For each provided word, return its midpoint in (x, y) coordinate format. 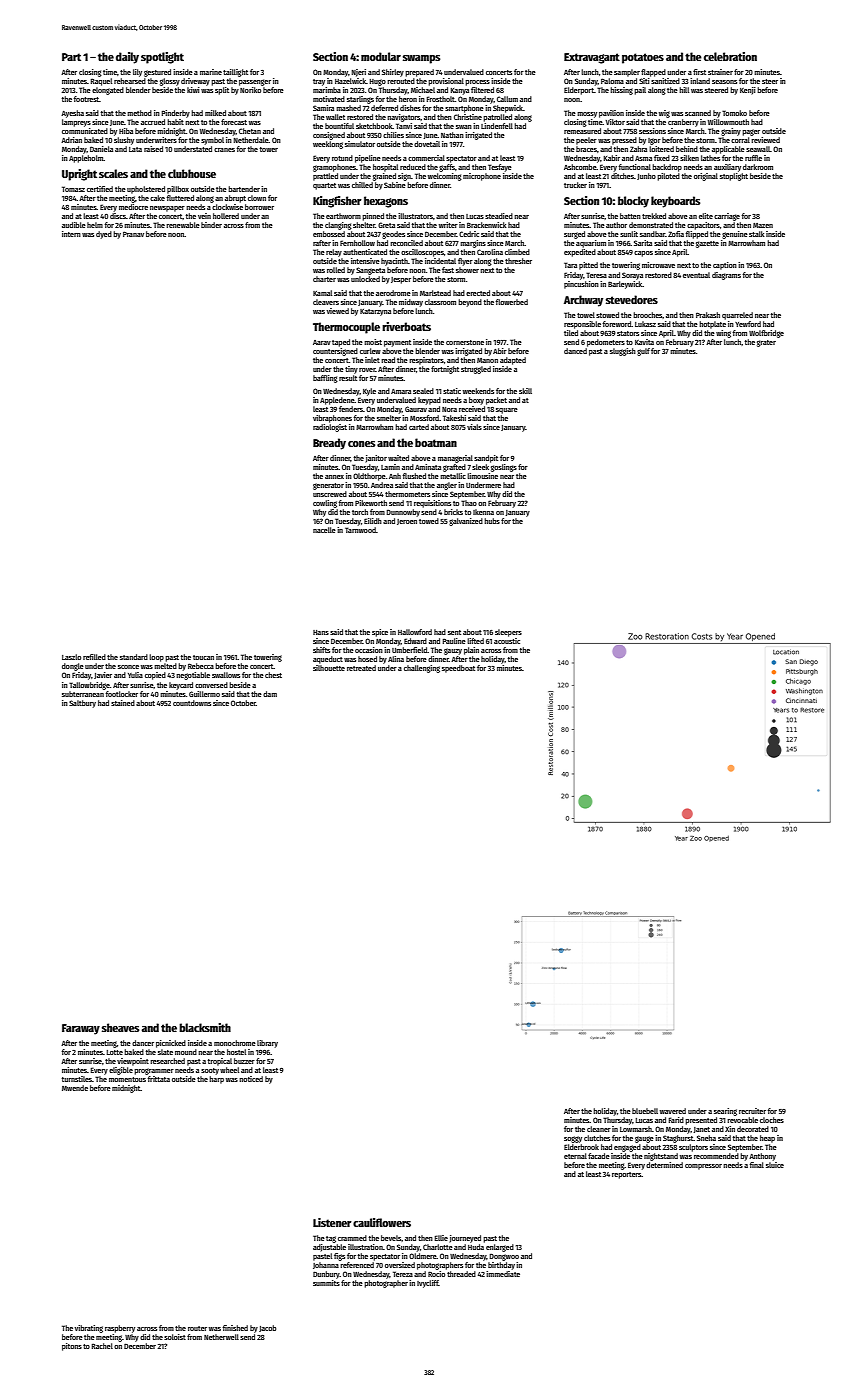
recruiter (752, 1111)
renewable (183, 225)
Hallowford (415, 632)
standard (134, 657)
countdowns (192, 703)
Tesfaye (500, 168)
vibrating (88, 1329)
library (267, 1044)
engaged (627, 1148)
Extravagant (592, 58)
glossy (170, 82)
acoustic (507, 641)
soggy (573, 1139)
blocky (633, 202)
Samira (323, 108)
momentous (127, 1079)
